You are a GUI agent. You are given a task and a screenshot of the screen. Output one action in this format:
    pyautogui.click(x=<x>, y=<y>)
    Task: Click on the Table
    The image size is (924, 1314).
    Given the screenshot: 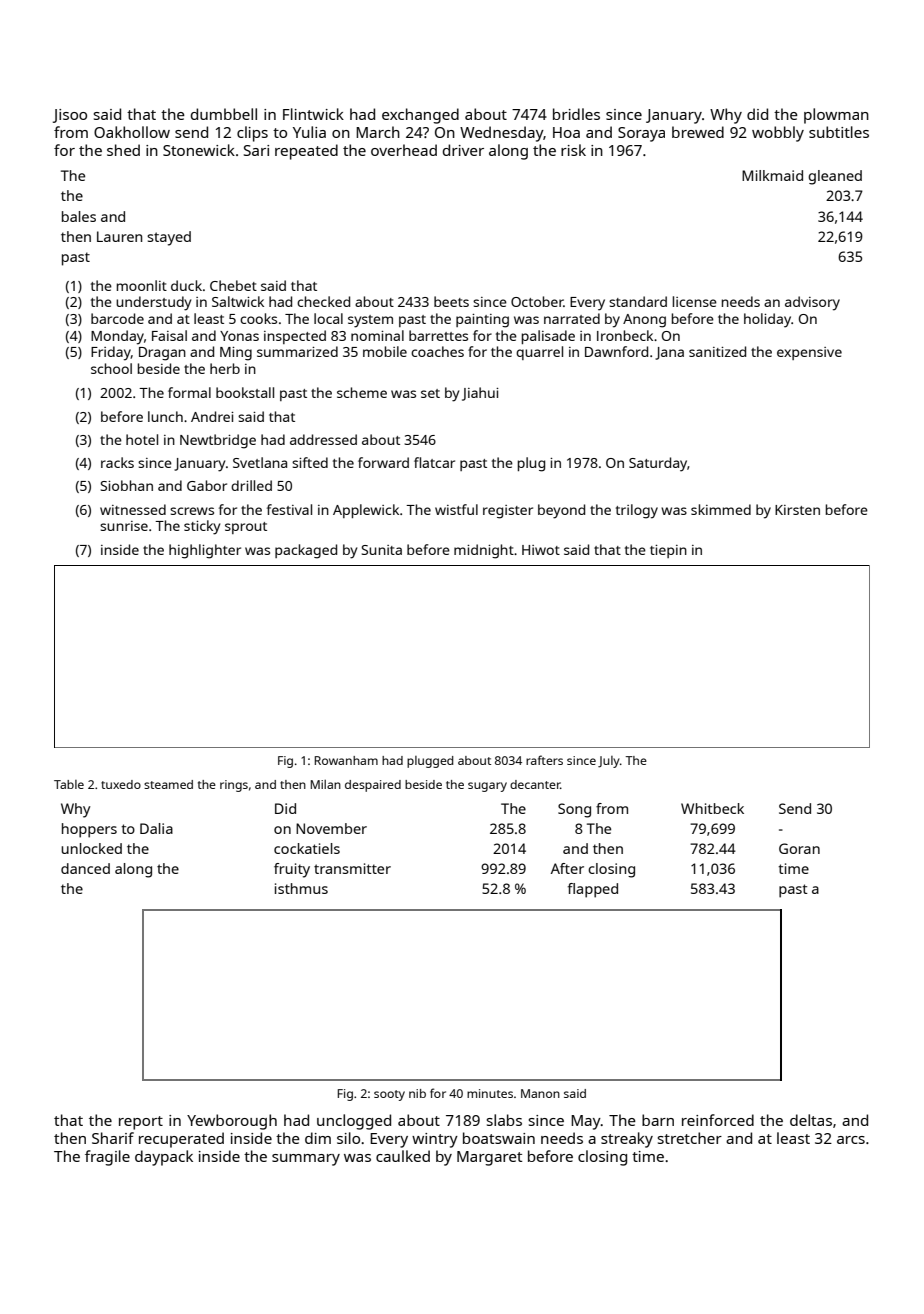 What is the action you would take?
    pyautogui.click(x=69, y=784)
